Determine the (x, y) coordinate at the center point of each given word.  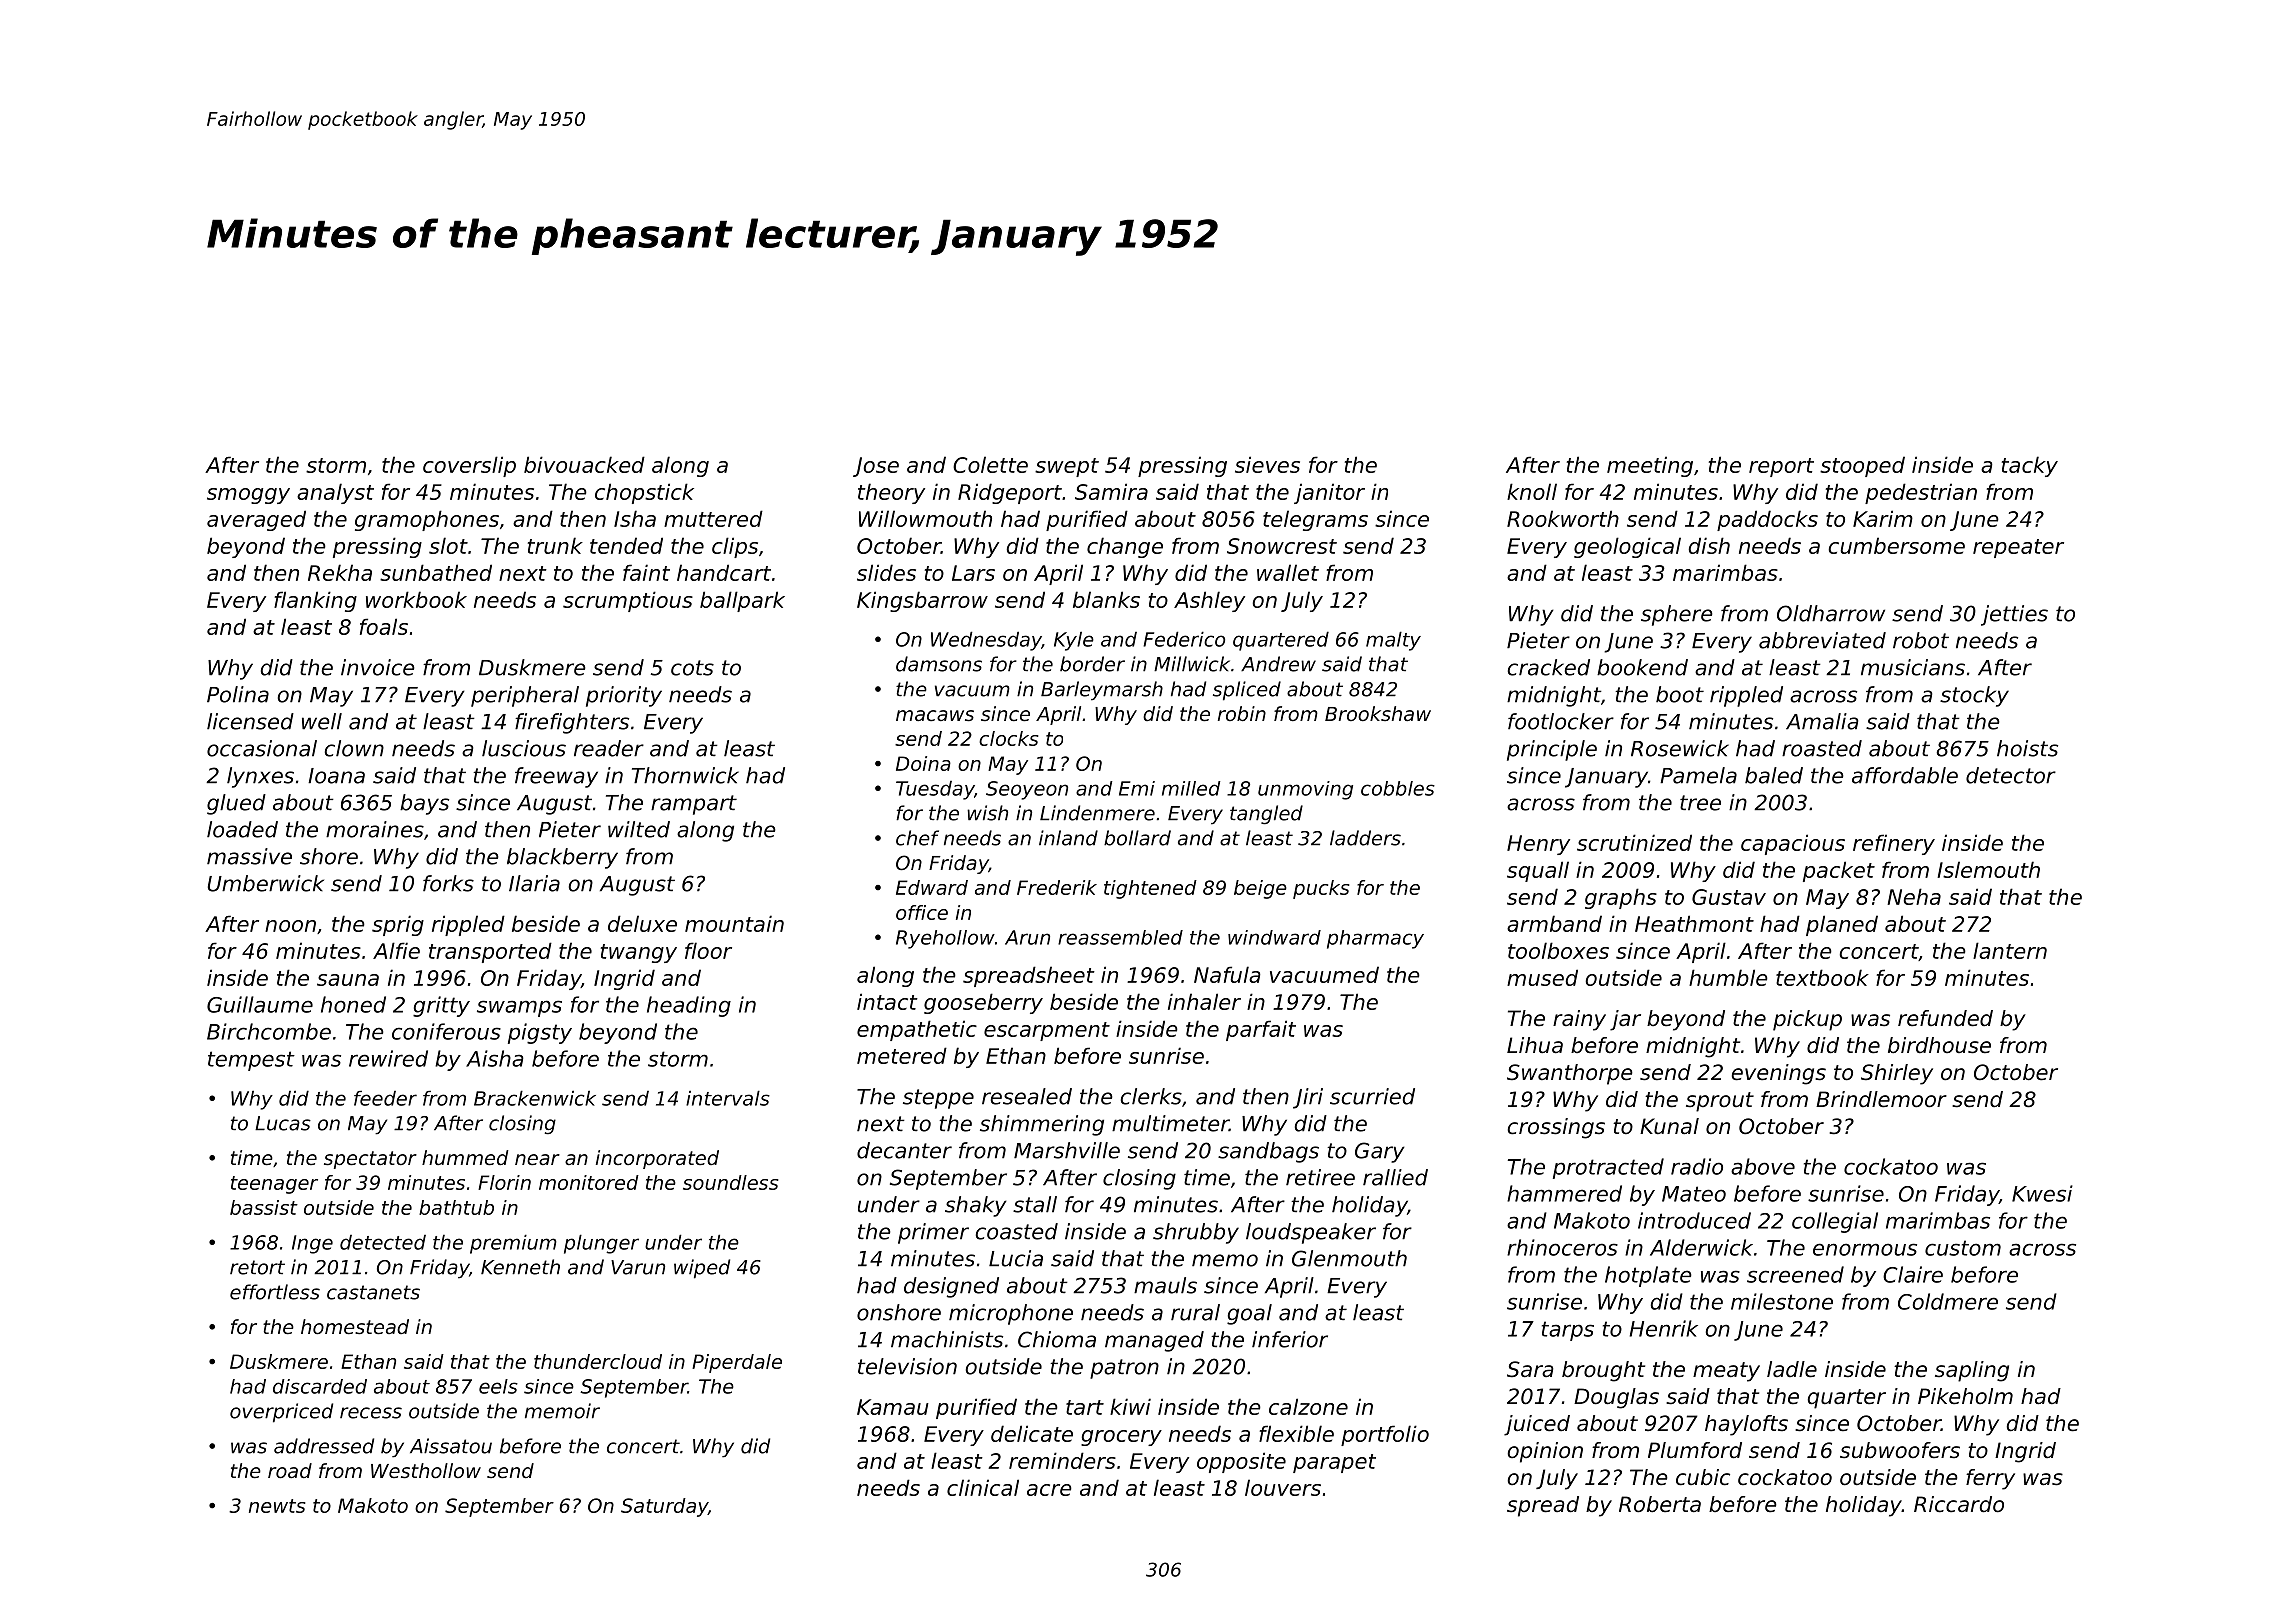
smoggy (248, 496)
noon (290, 926)
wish (987, 813)
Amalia (1822, 721)
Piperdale (737, 1363)
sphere (1677, 615)
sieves (1267, 464)
